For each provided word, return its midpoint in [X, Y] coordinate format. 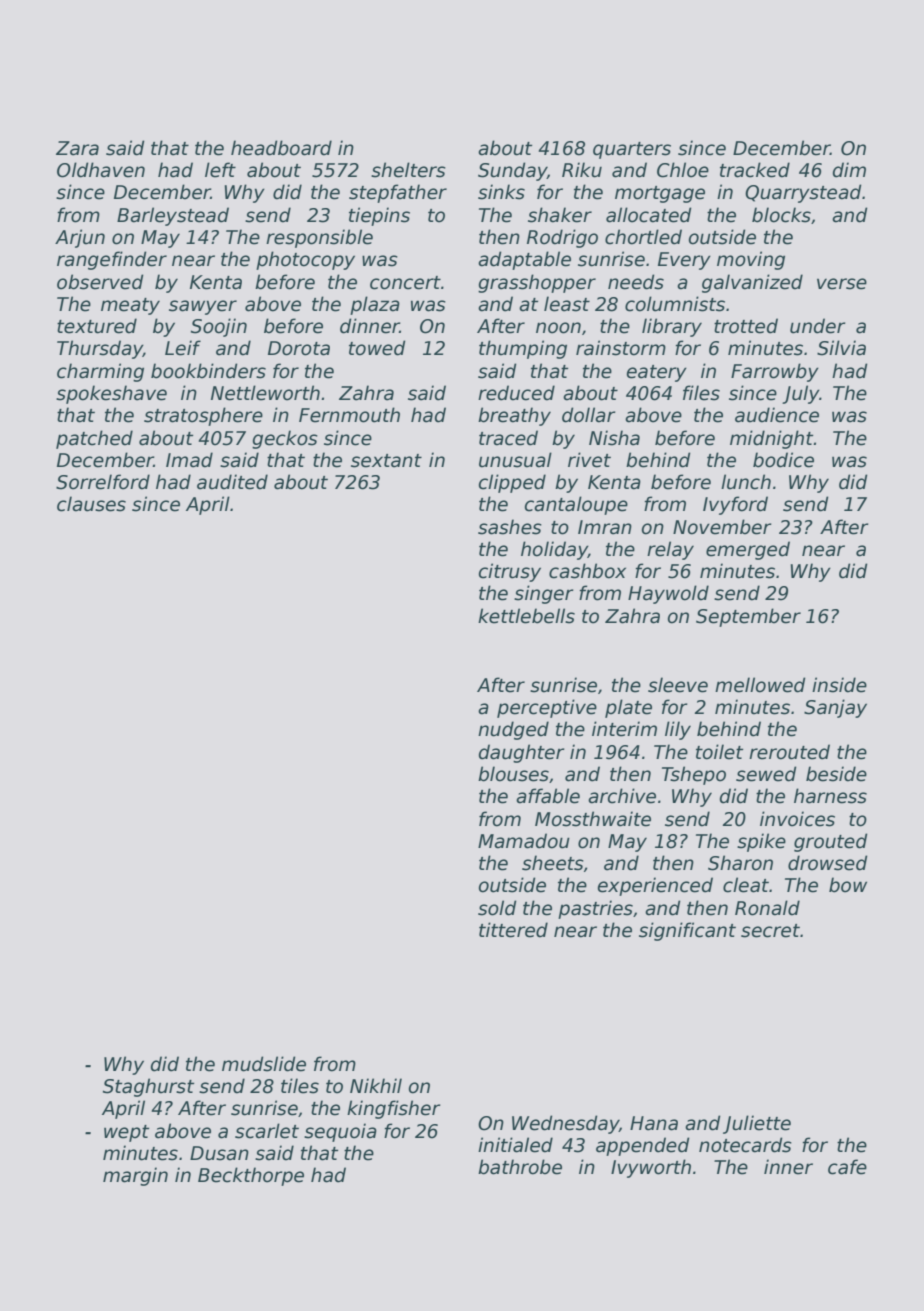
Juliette [757, 1124]
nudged [513, 730]
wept [126, 1133]
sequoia [340, 1132]
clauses [91, 504]
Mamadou [524, 841]
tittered [513, 930]
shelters [408, 170]
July [800, 394]
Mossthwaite [593, 819]
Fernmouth [349, 415]
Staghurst [148, 1087]
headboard [281, 148]
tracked [755, 170]
